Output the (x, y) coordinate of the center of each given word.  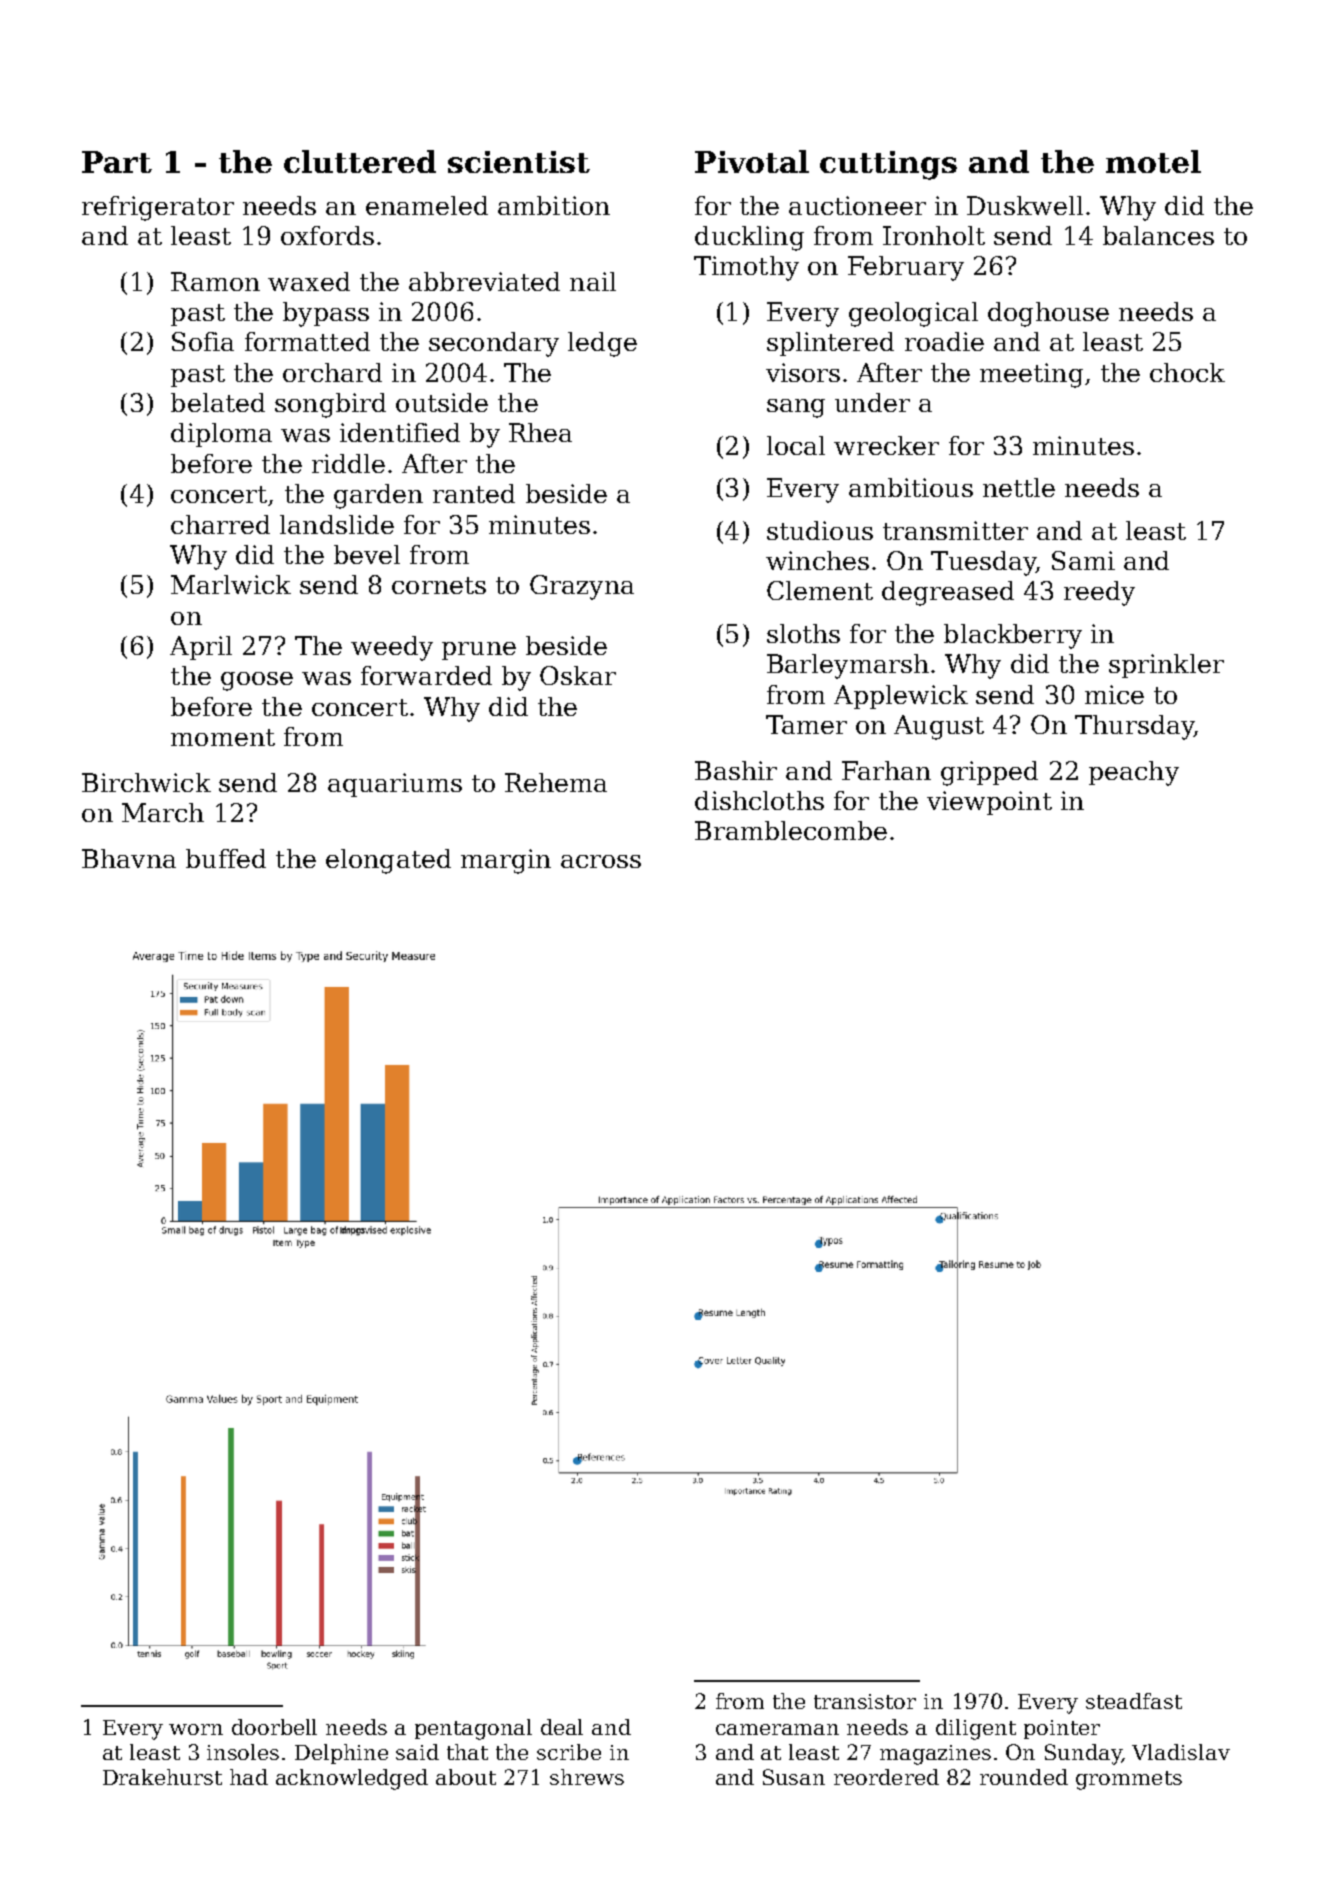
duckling (749, 238)
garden (378, 496)
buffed (226, 858)
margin (506, 861)
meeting (1031, 375)
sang (796, 408)
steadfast (1134, 1701)
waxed (309, 281)
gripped (989, 773)
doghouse (1048, 314)
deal (562, 1727)
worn (196, 1729)
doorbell (274, 1727)
